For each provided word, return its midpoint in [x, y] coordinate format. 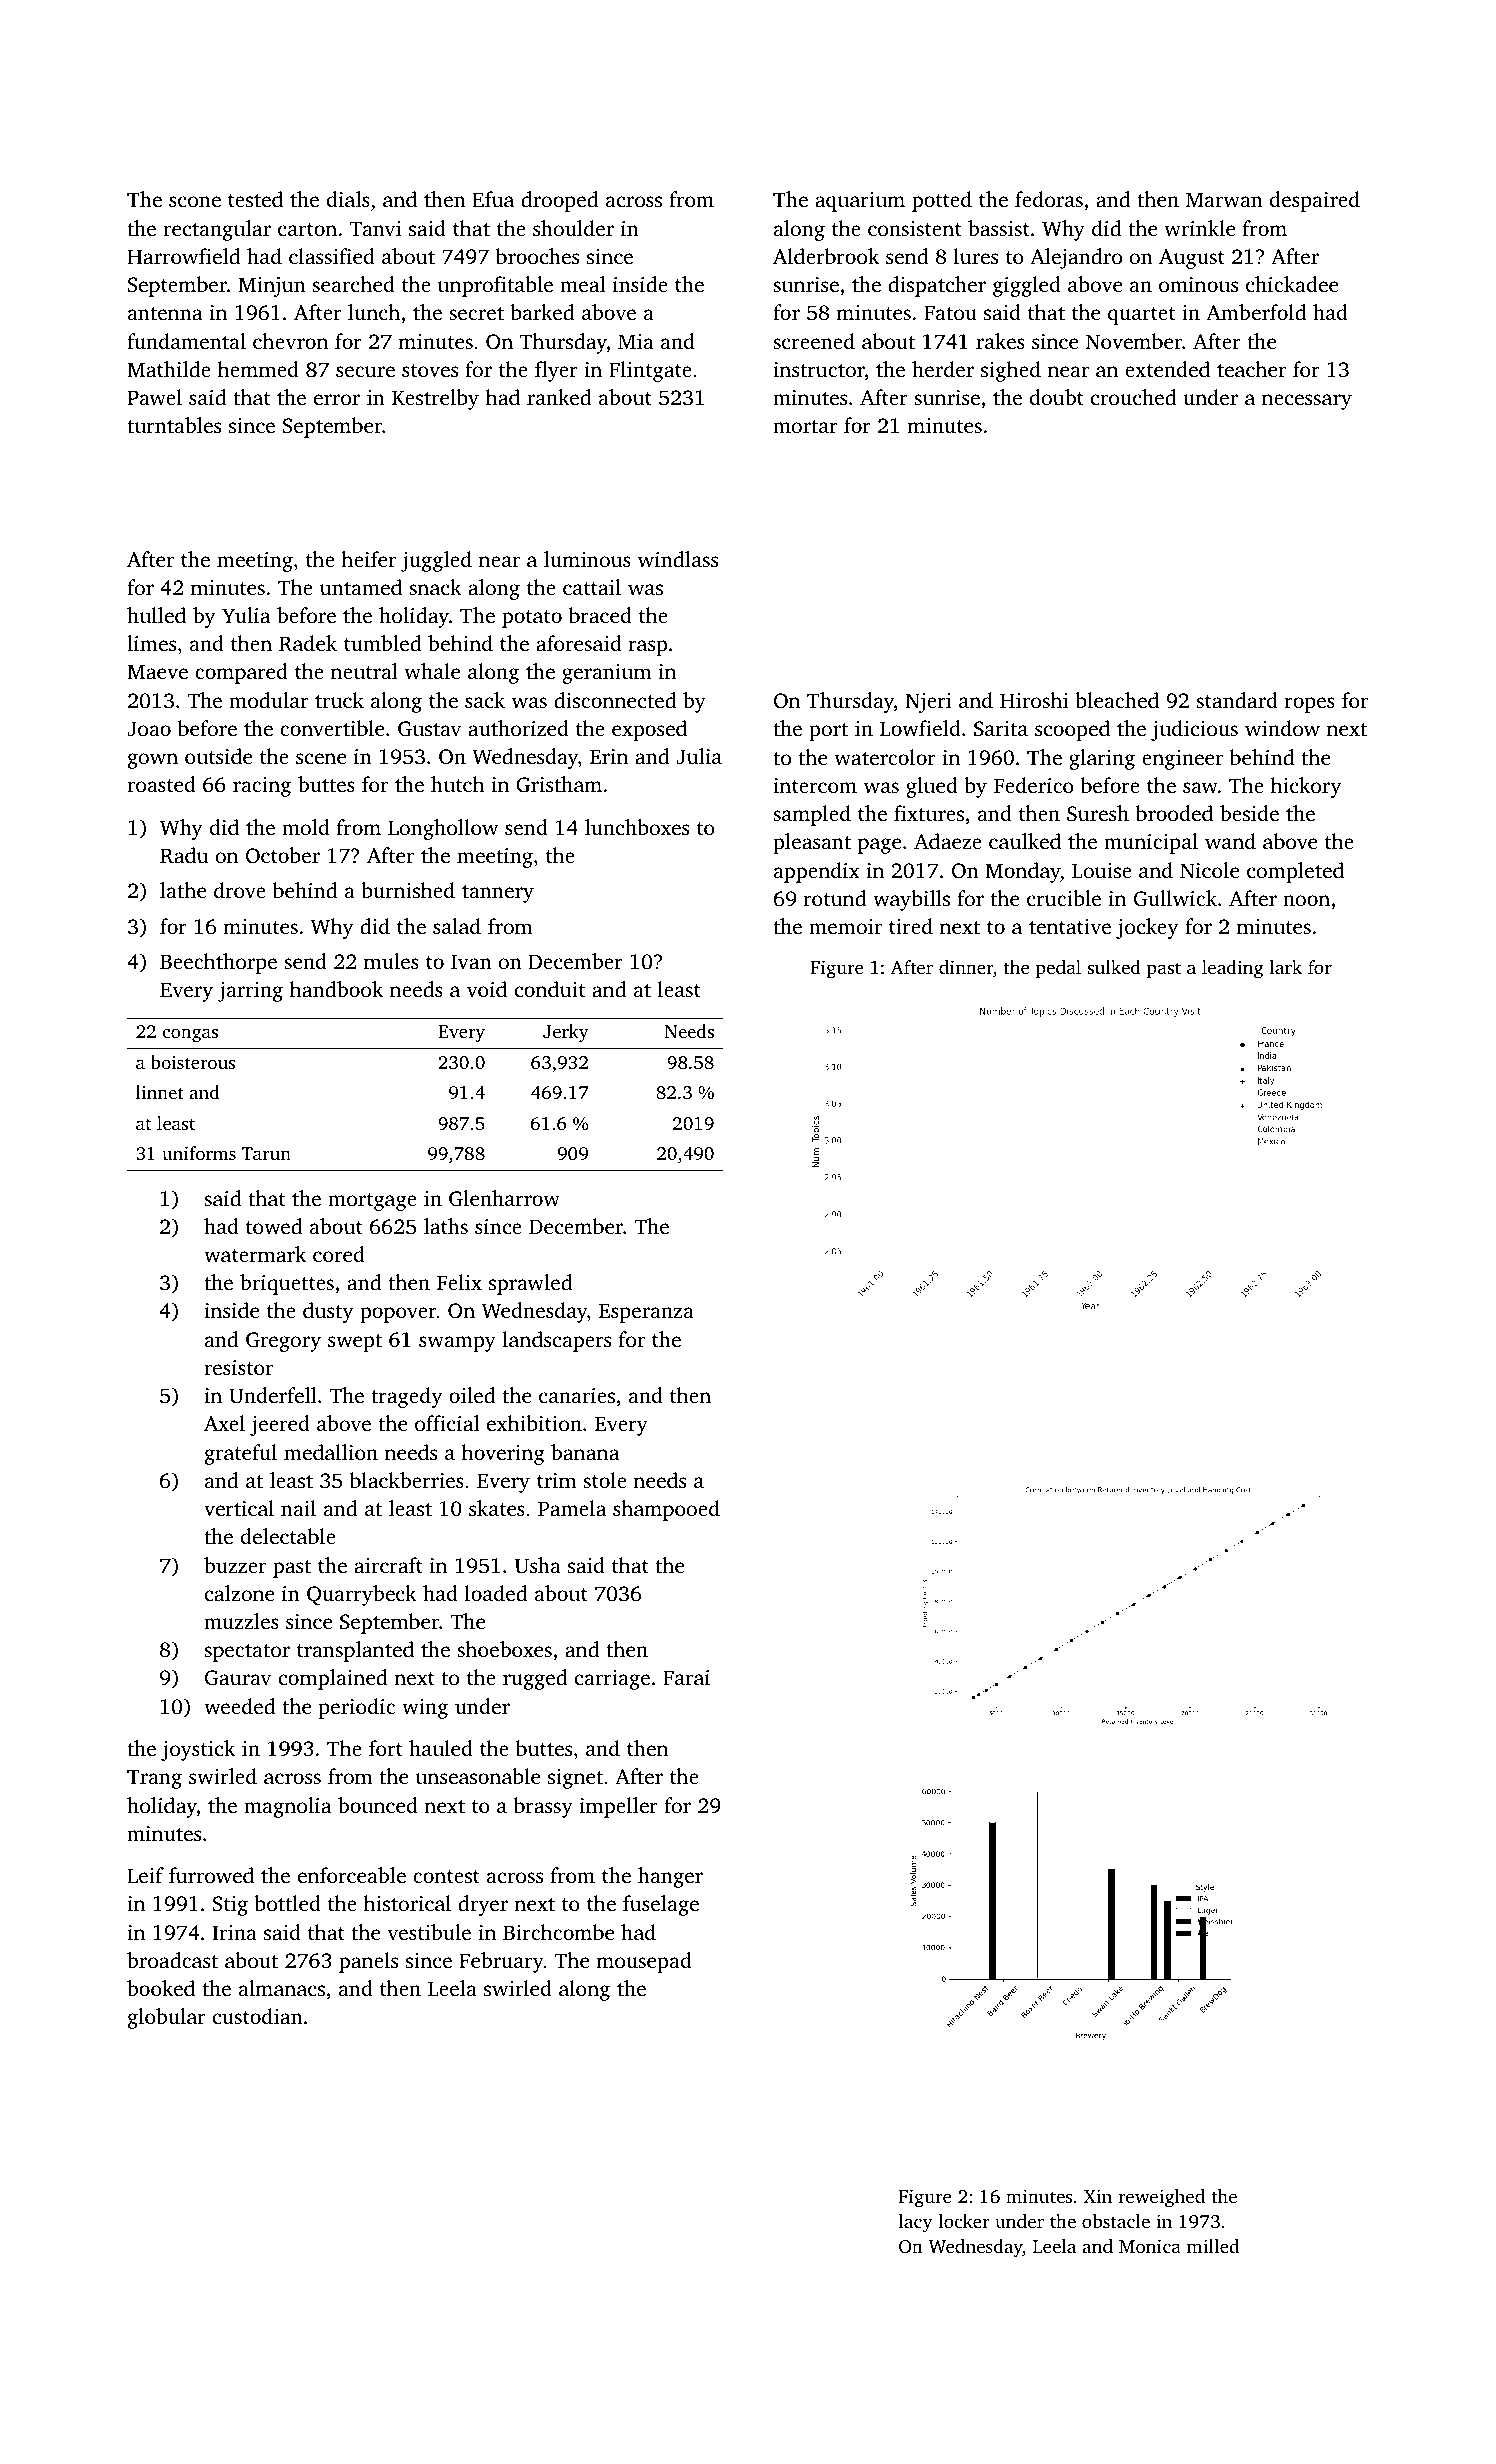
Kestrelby [435, 399]
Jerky [566, 1033]
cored [339, 1254]
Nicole [1209, 870]
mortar [805, 426]
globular [167, 2018]
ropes [1310, 705]
